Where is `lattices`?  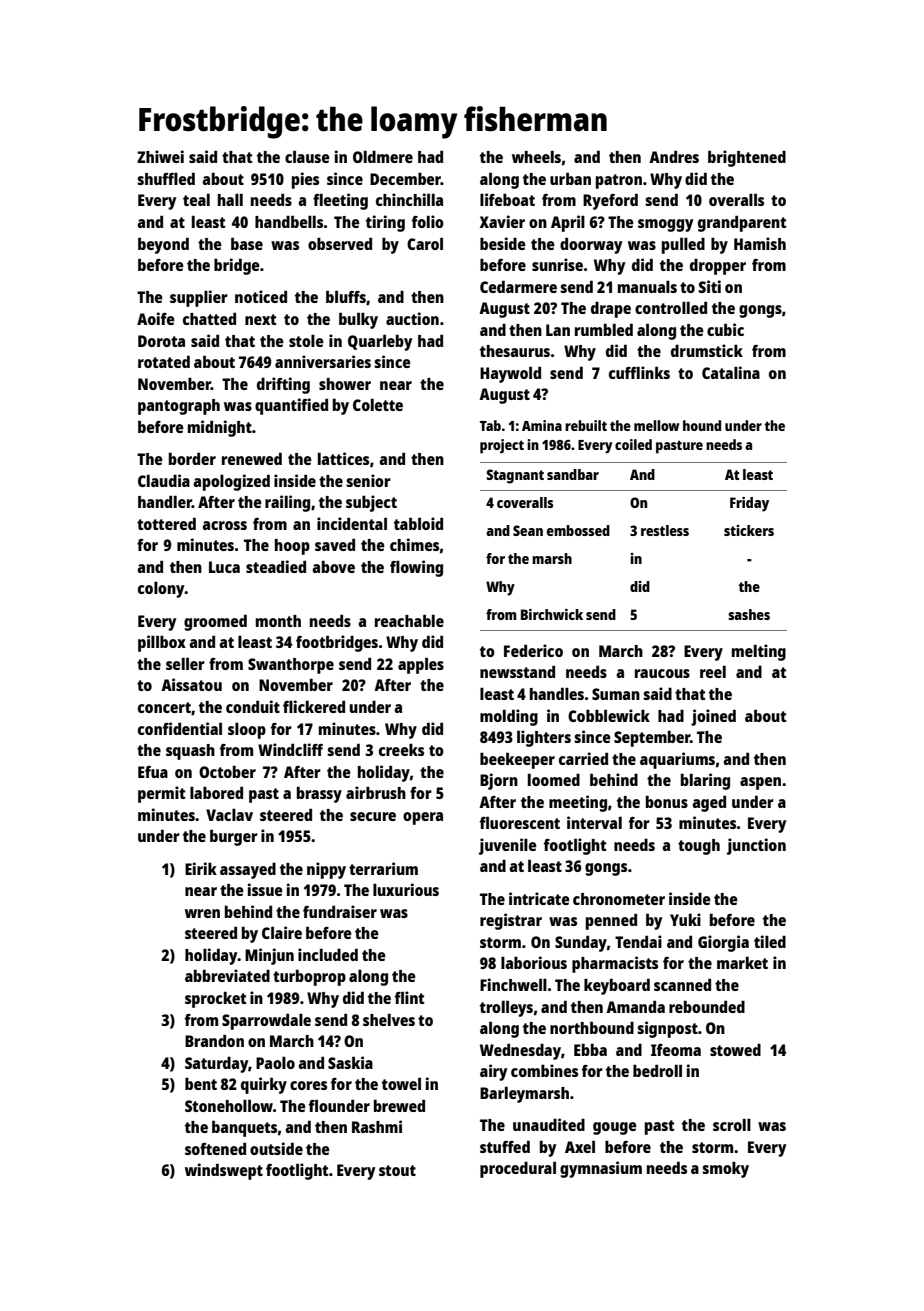
lattices is located at coordinates (343, 458).
